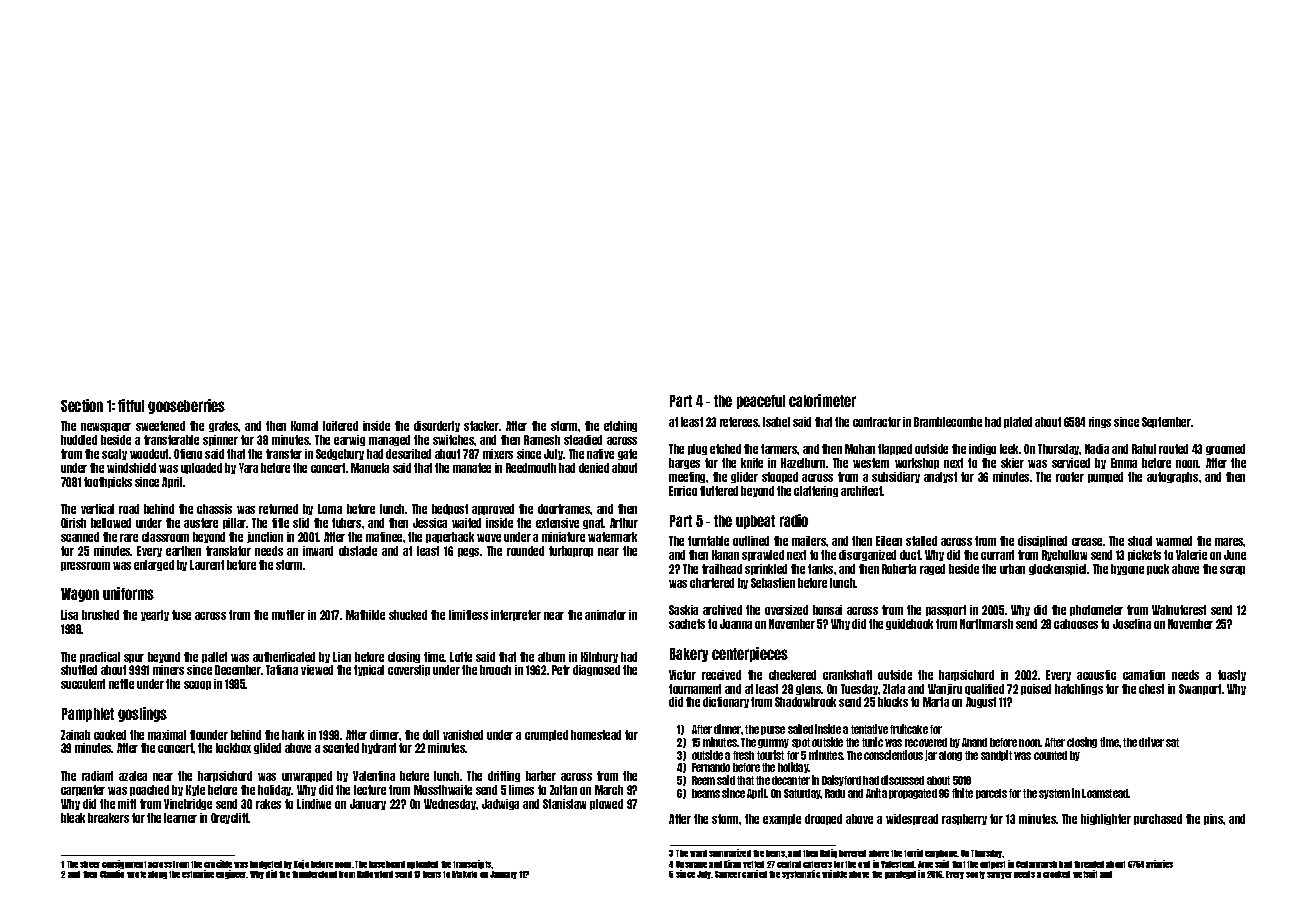 The height and width of the screenshot is (924, 1308). What do you see at coordinates (1151, 742) in the screenshot?
I see `driver` at bounding box center [1151, 742].
